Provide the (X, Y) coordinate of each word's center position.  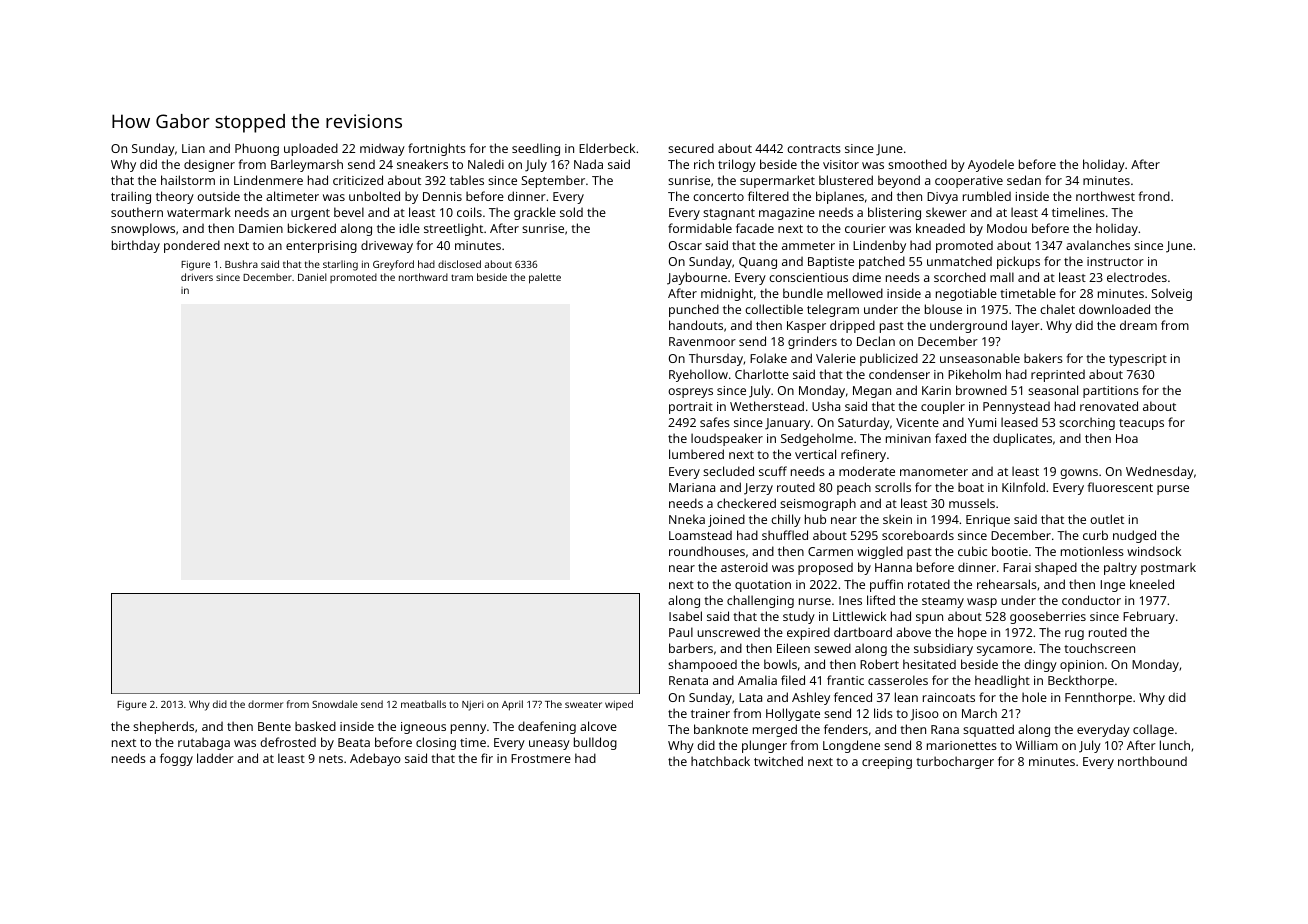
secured (691, 148)
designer (209, 165)
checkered (746, 503)
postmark (1168, 568)
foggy (176, 759)
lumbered (696, 454)
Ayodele (991, 165)
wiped (619, 705)
